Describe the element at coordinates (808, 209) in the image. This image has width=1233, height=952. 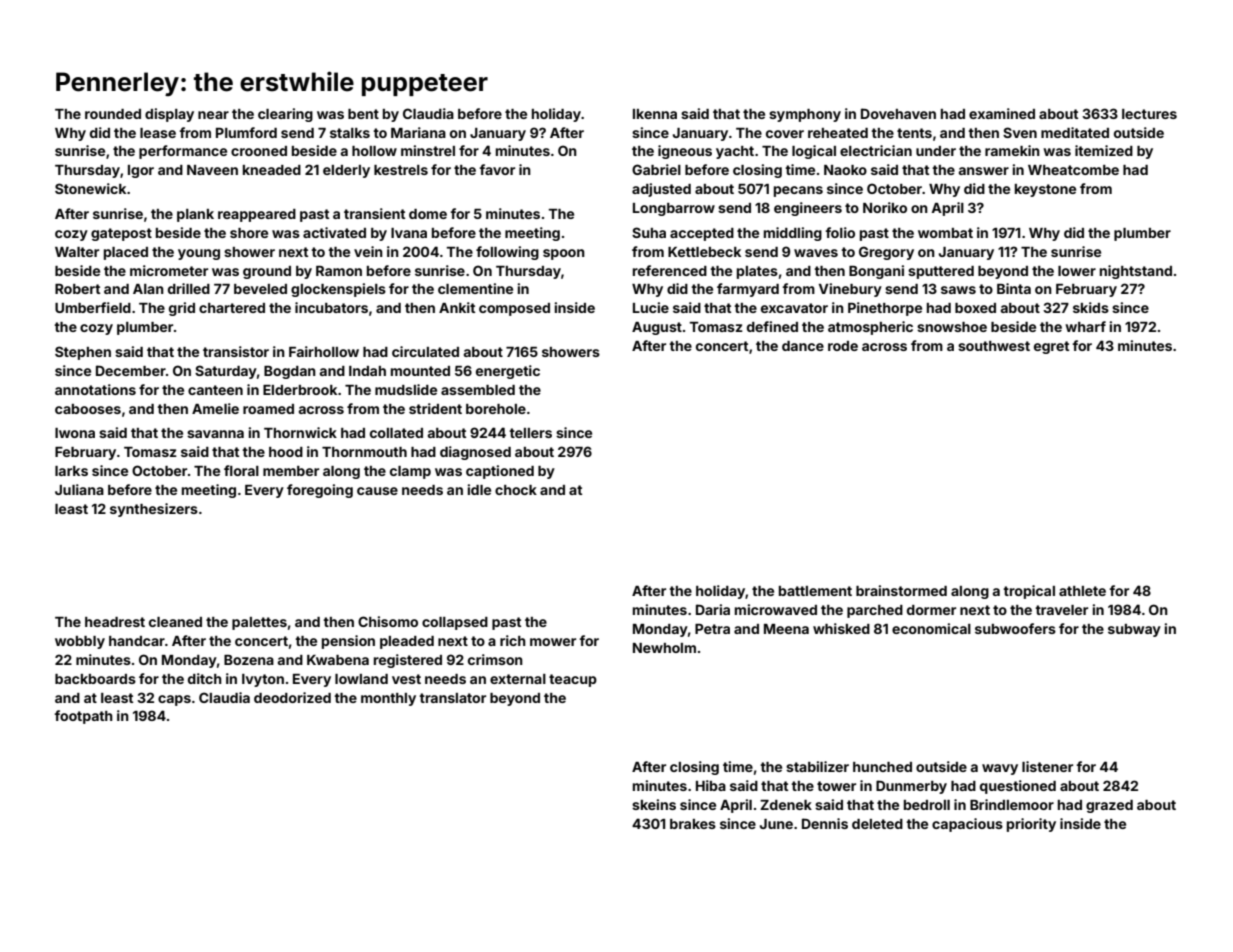
I see `engineers` at that location.
